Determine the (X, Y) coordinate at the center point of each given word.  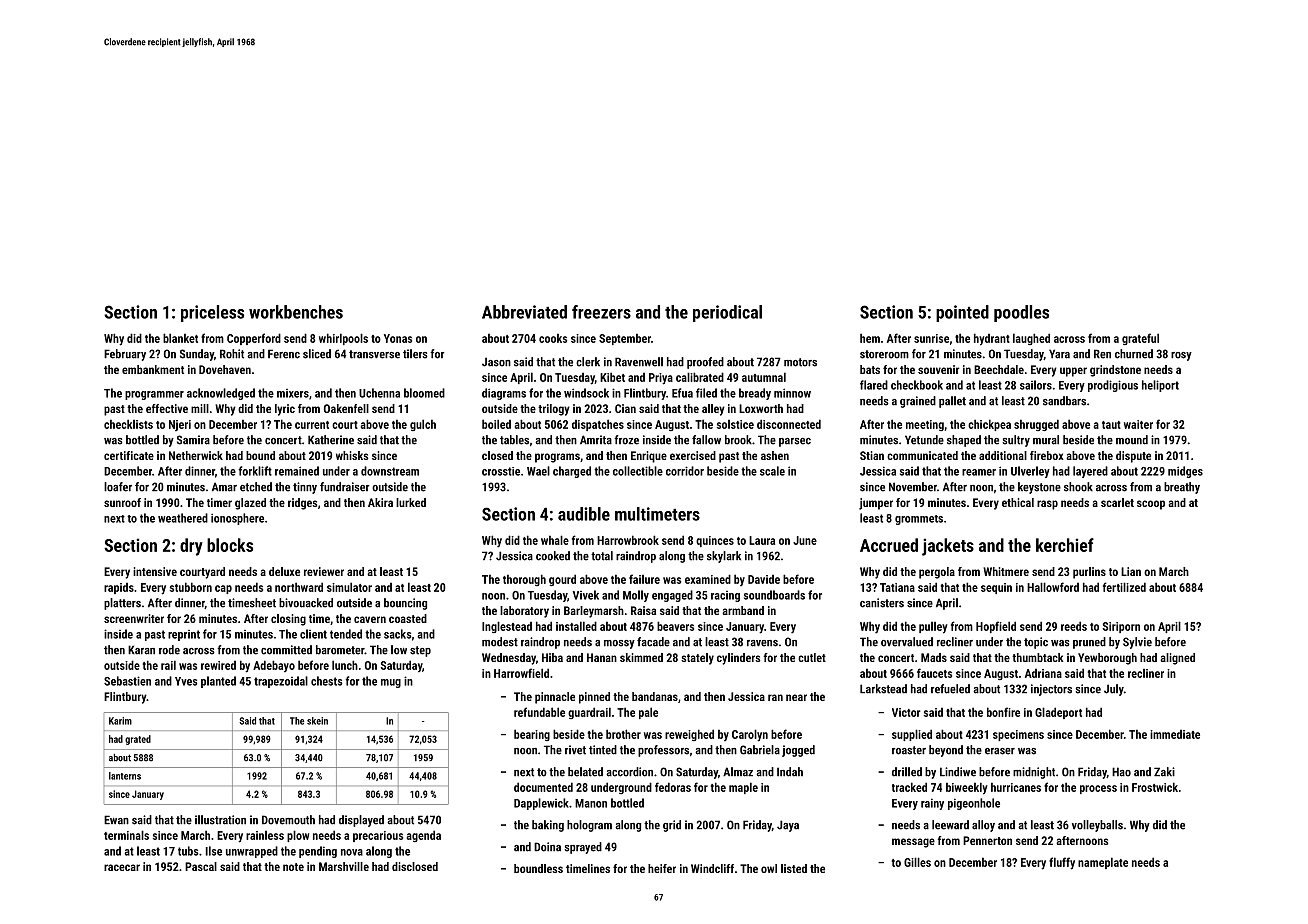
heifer (662, 868)
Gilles (917, 862)
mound (1132, 440)
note (293, 867)
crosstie (501, 471)
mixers (293, 393)
